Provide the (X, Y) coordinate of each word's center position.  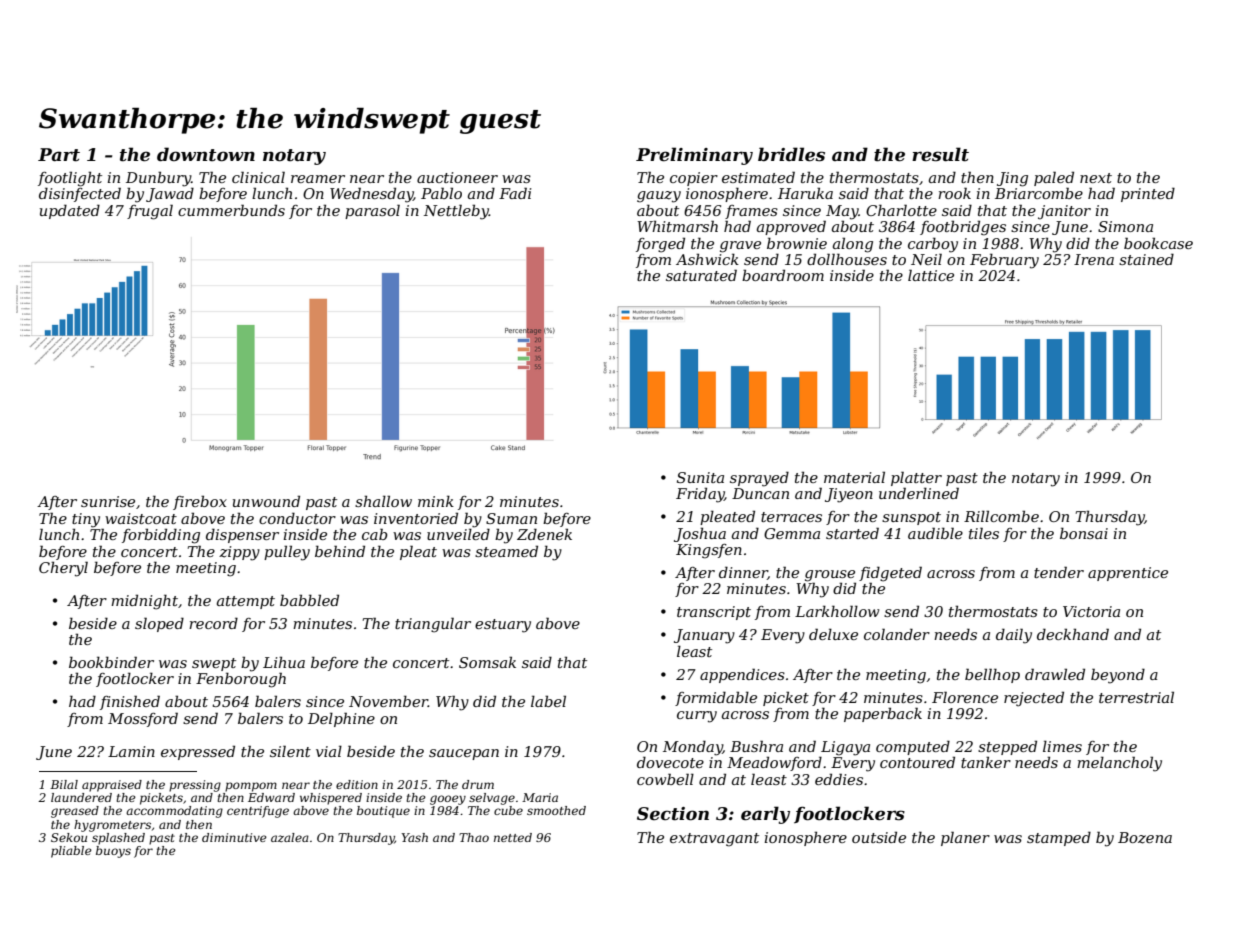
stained (1146, 259)
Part (59, 155)
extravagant (714, 840)
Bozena (1145, 838)
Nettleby (456, 212)
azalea (290, 837)
